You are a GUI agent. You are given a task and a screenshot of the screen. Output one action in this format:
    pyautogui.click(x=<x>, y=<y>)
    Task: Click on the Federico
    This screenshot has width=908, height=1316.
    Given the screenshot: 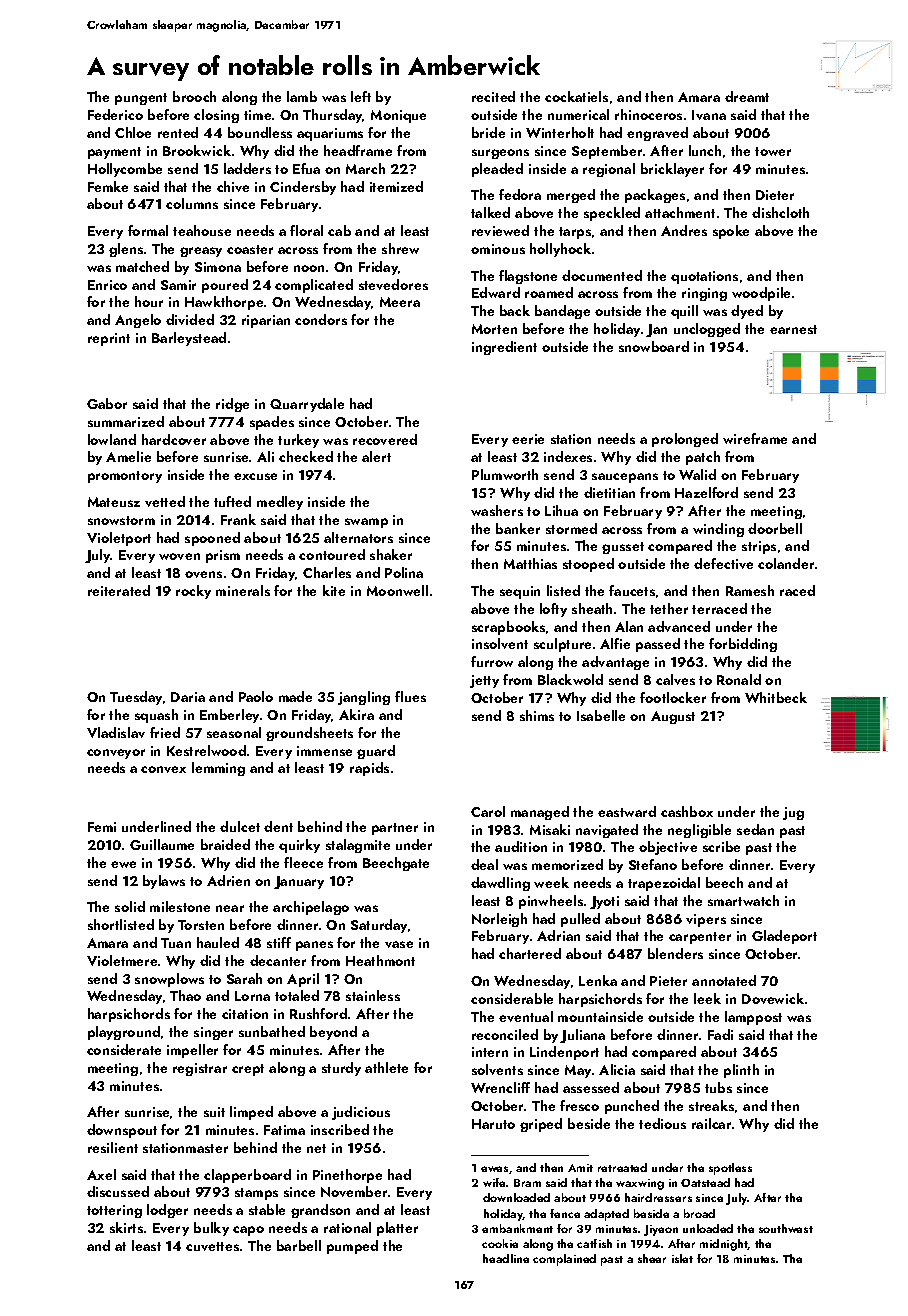 What is the action you would take?
    pyautogui.click(x=115, y=114)
